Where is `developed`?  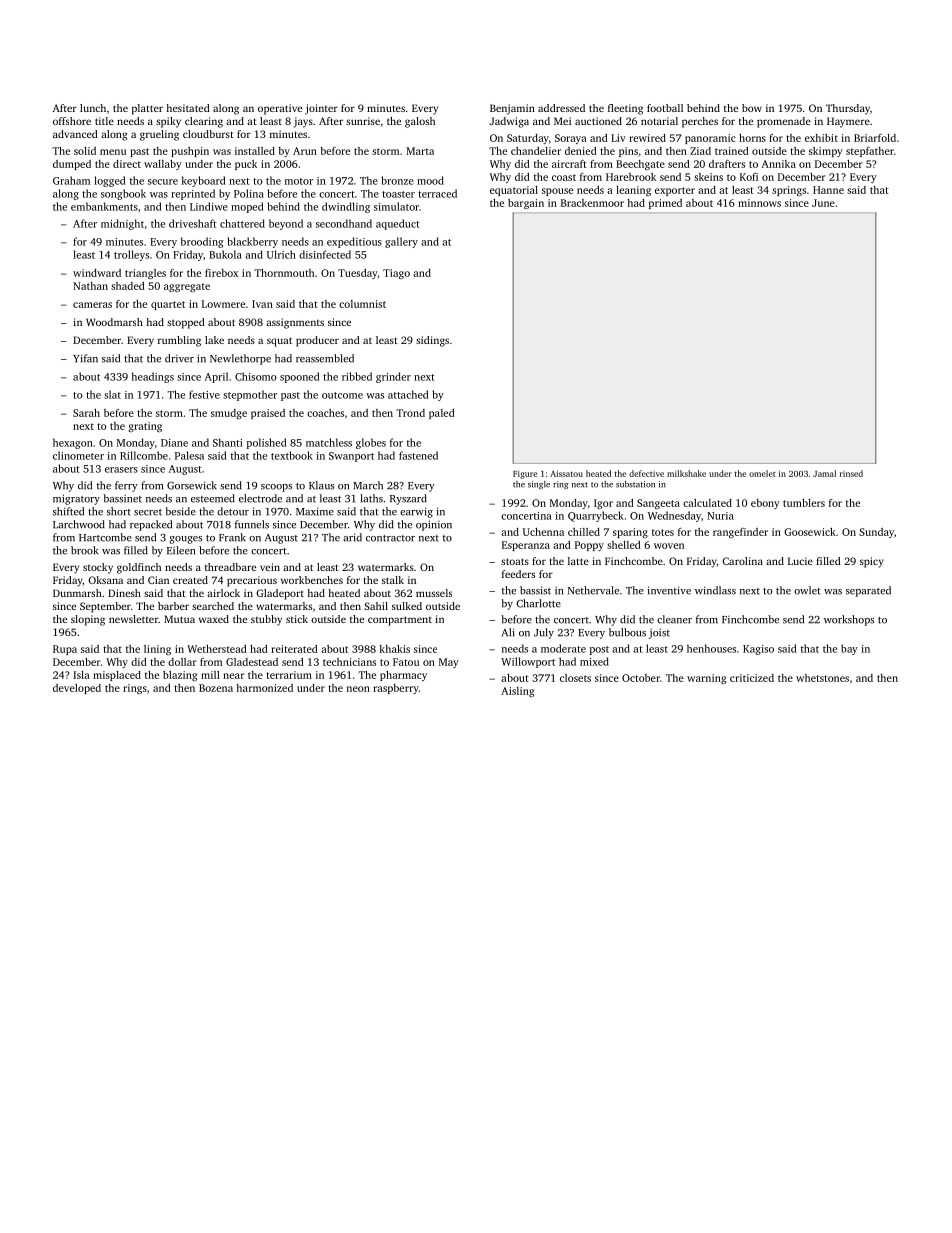
developed is located at coordinates (77, 689).
